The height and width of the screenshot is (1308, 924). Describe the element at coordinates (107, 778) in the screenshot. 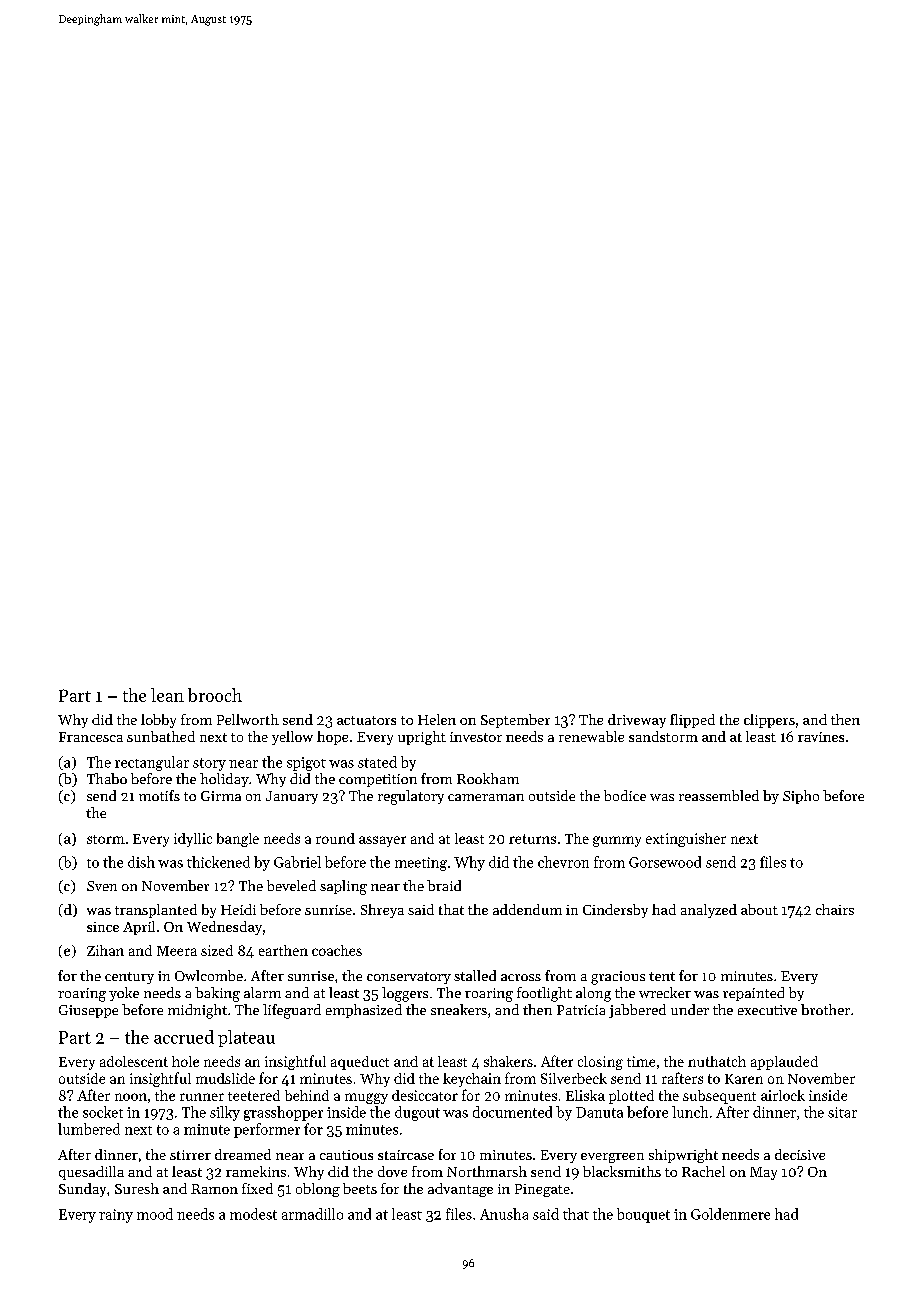

I see `Thabo` at that location.
